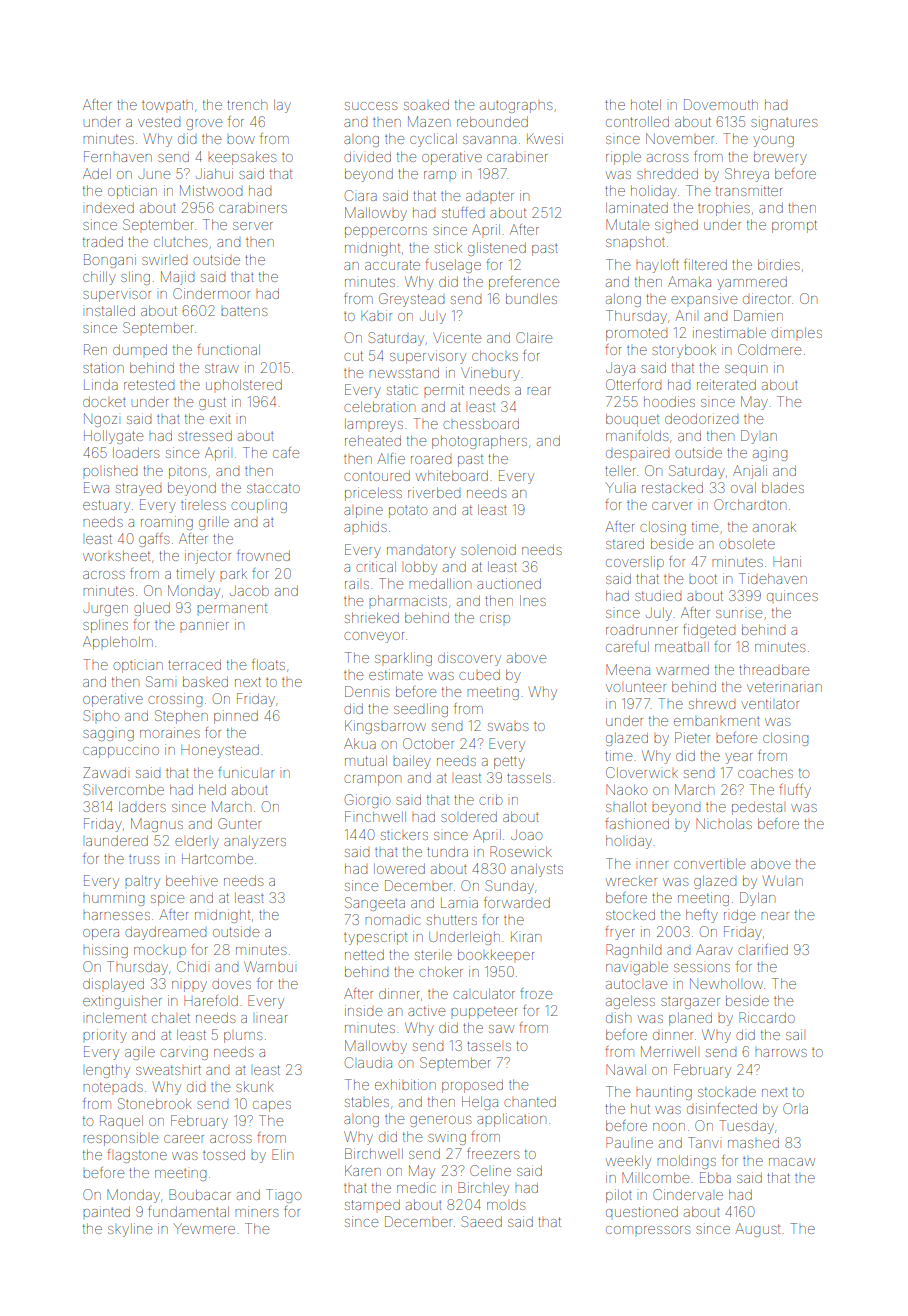 The image size is (908, 1316). What do you see at coordinates (783, 487) in the page?
I see `blades` at bounding box center [783, 487].
